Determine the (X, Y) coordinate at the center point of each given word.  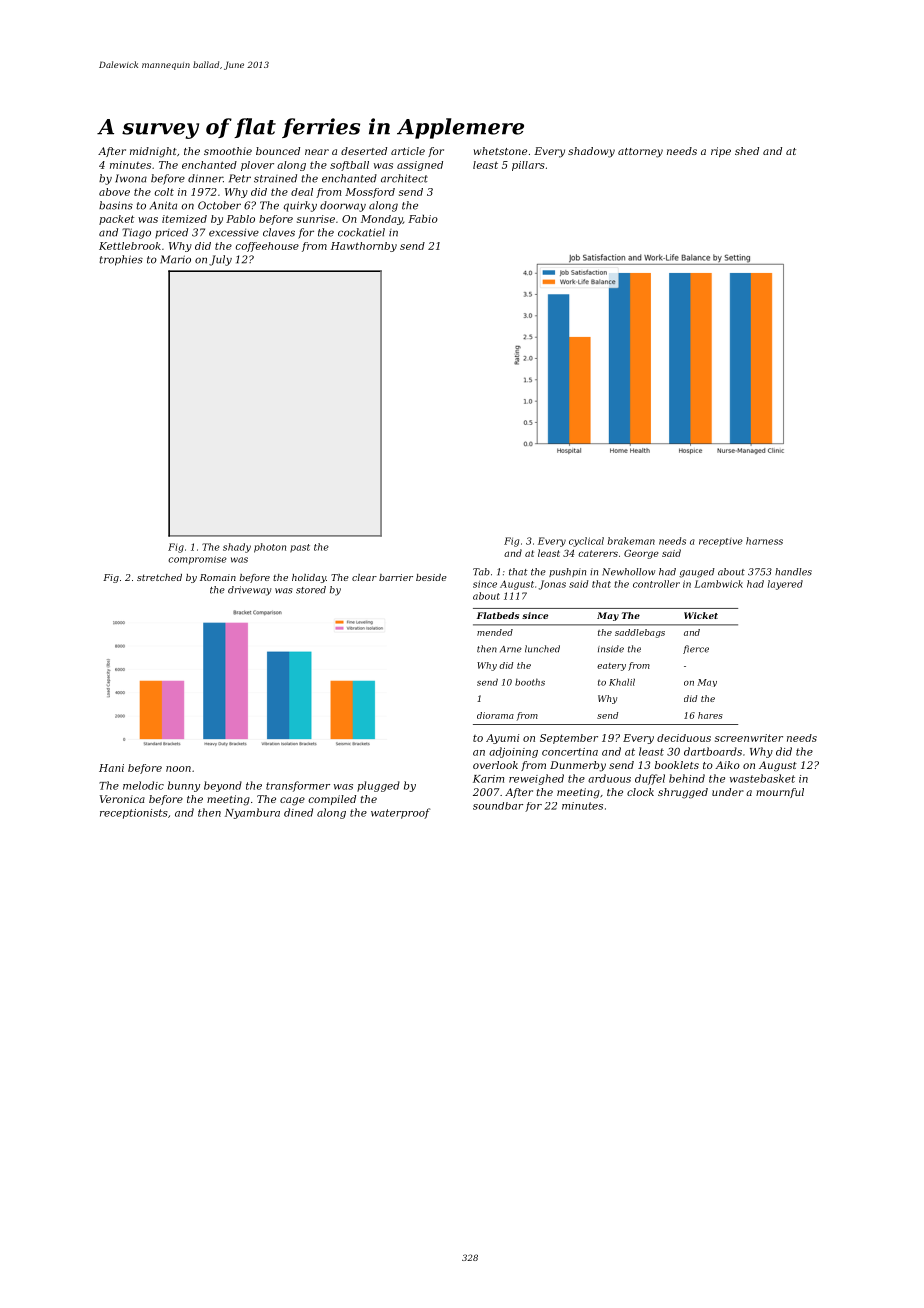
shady (237, 548)
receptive (721, 542)
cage (292, 801)
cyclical (586, 542)
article (408, 151)
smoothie (228, 151)
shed (747, 151)
